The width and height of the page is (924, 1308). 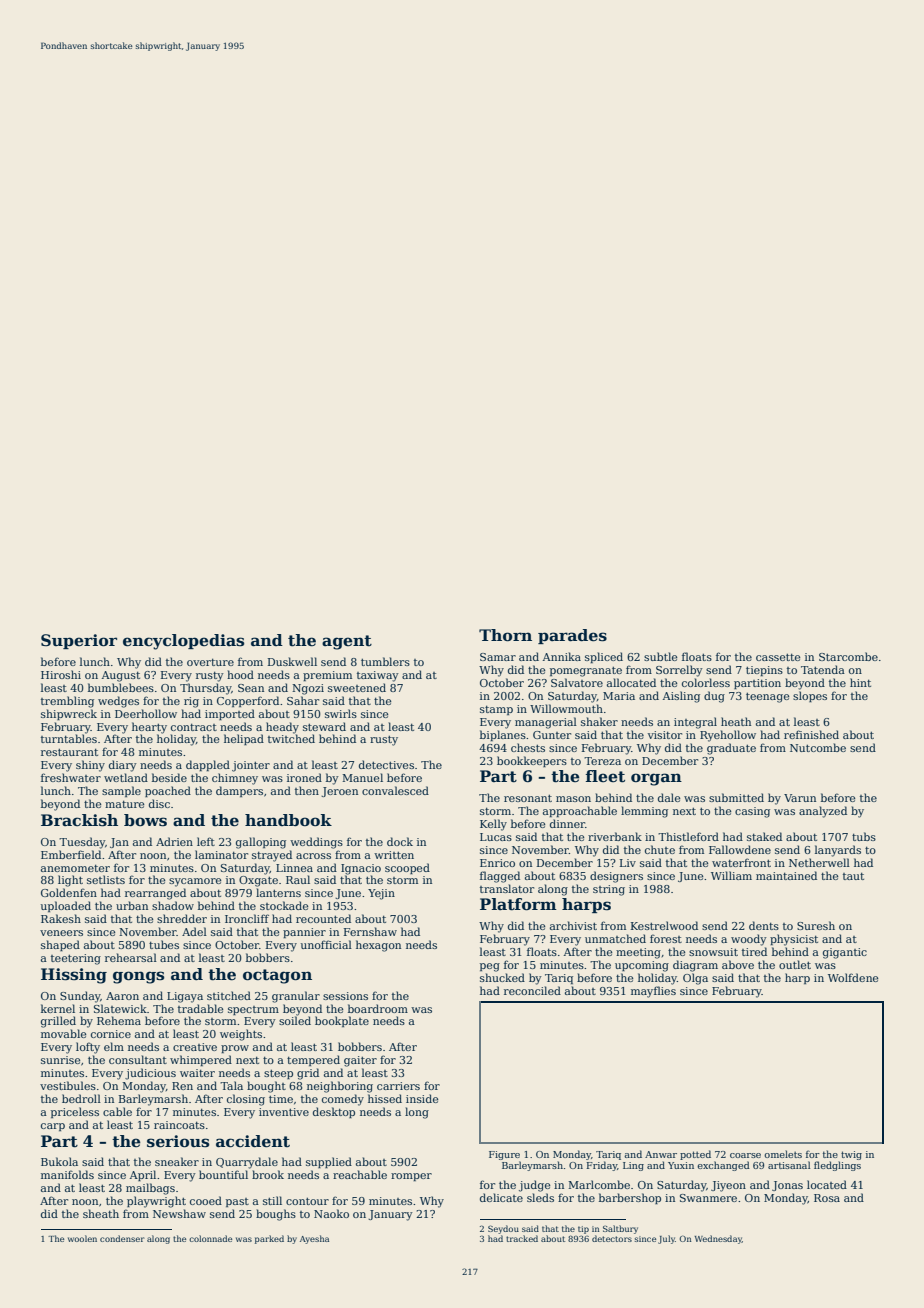 I want to click on parades, so click(x=572, y=636).
